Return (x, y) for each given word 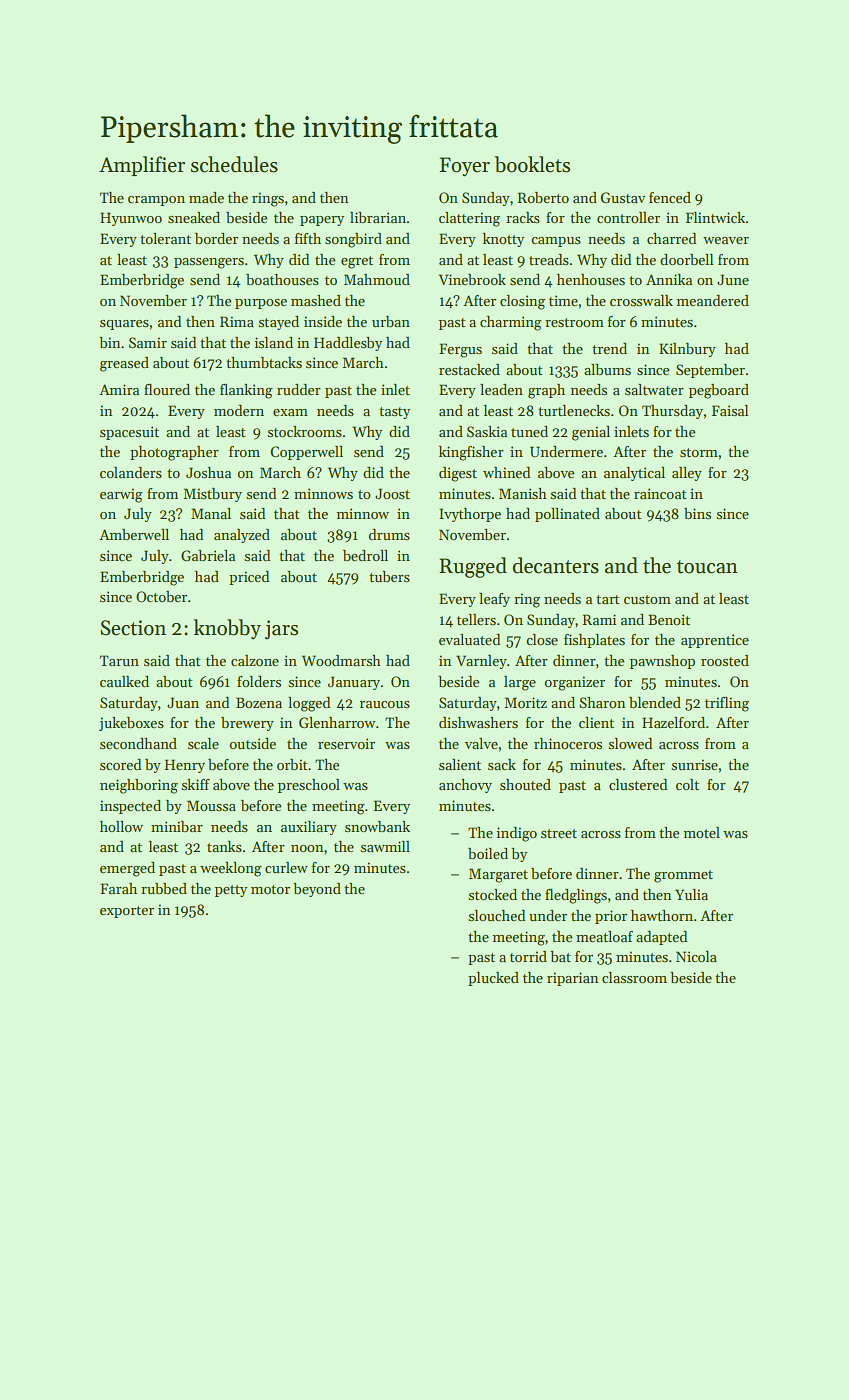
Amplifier (142, 166)
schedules (234, 164)
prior (611, 917)
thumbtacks (264, 362)
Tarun (119, 660)
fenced (670, 197)
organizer (574, 683)
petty (231, 891)
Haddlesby (348, 344)
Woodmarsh (341, 660)
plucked (493, 979)
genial (591, 433)
